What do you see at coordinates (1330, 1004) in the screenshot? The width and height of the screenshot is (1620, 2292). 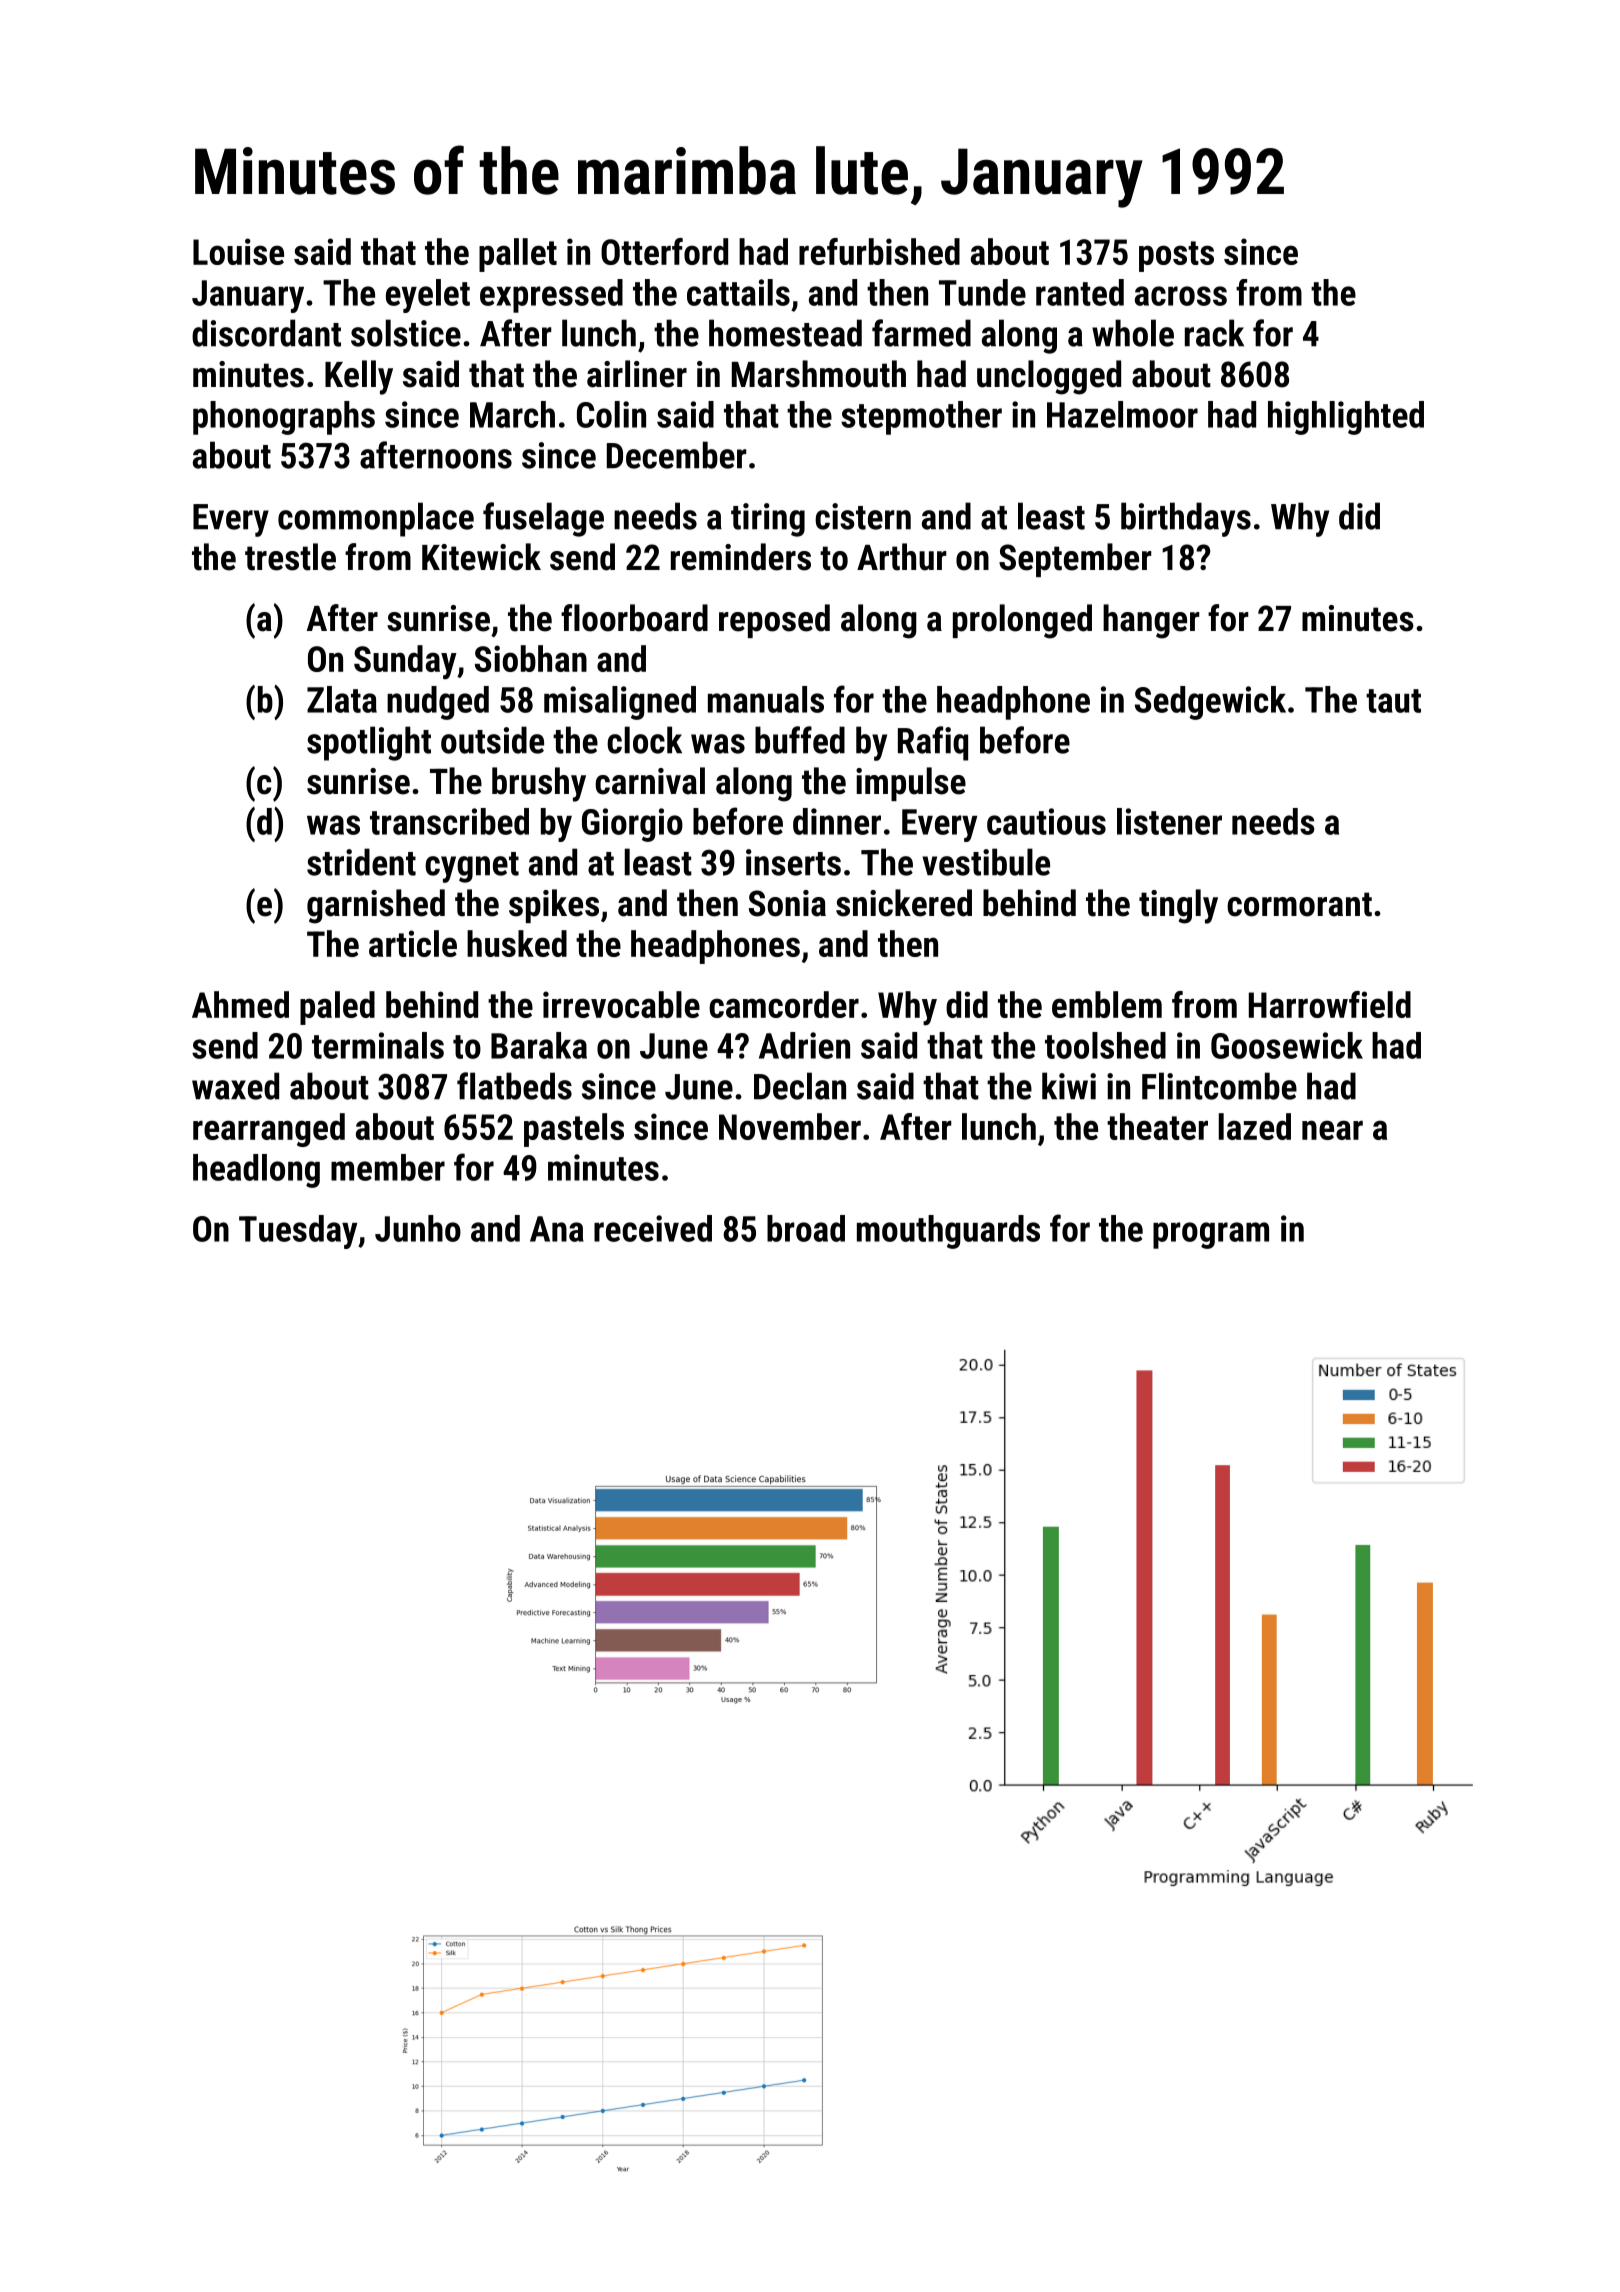 I see `Harrowfield` at bounding box center [1330, 1004].
